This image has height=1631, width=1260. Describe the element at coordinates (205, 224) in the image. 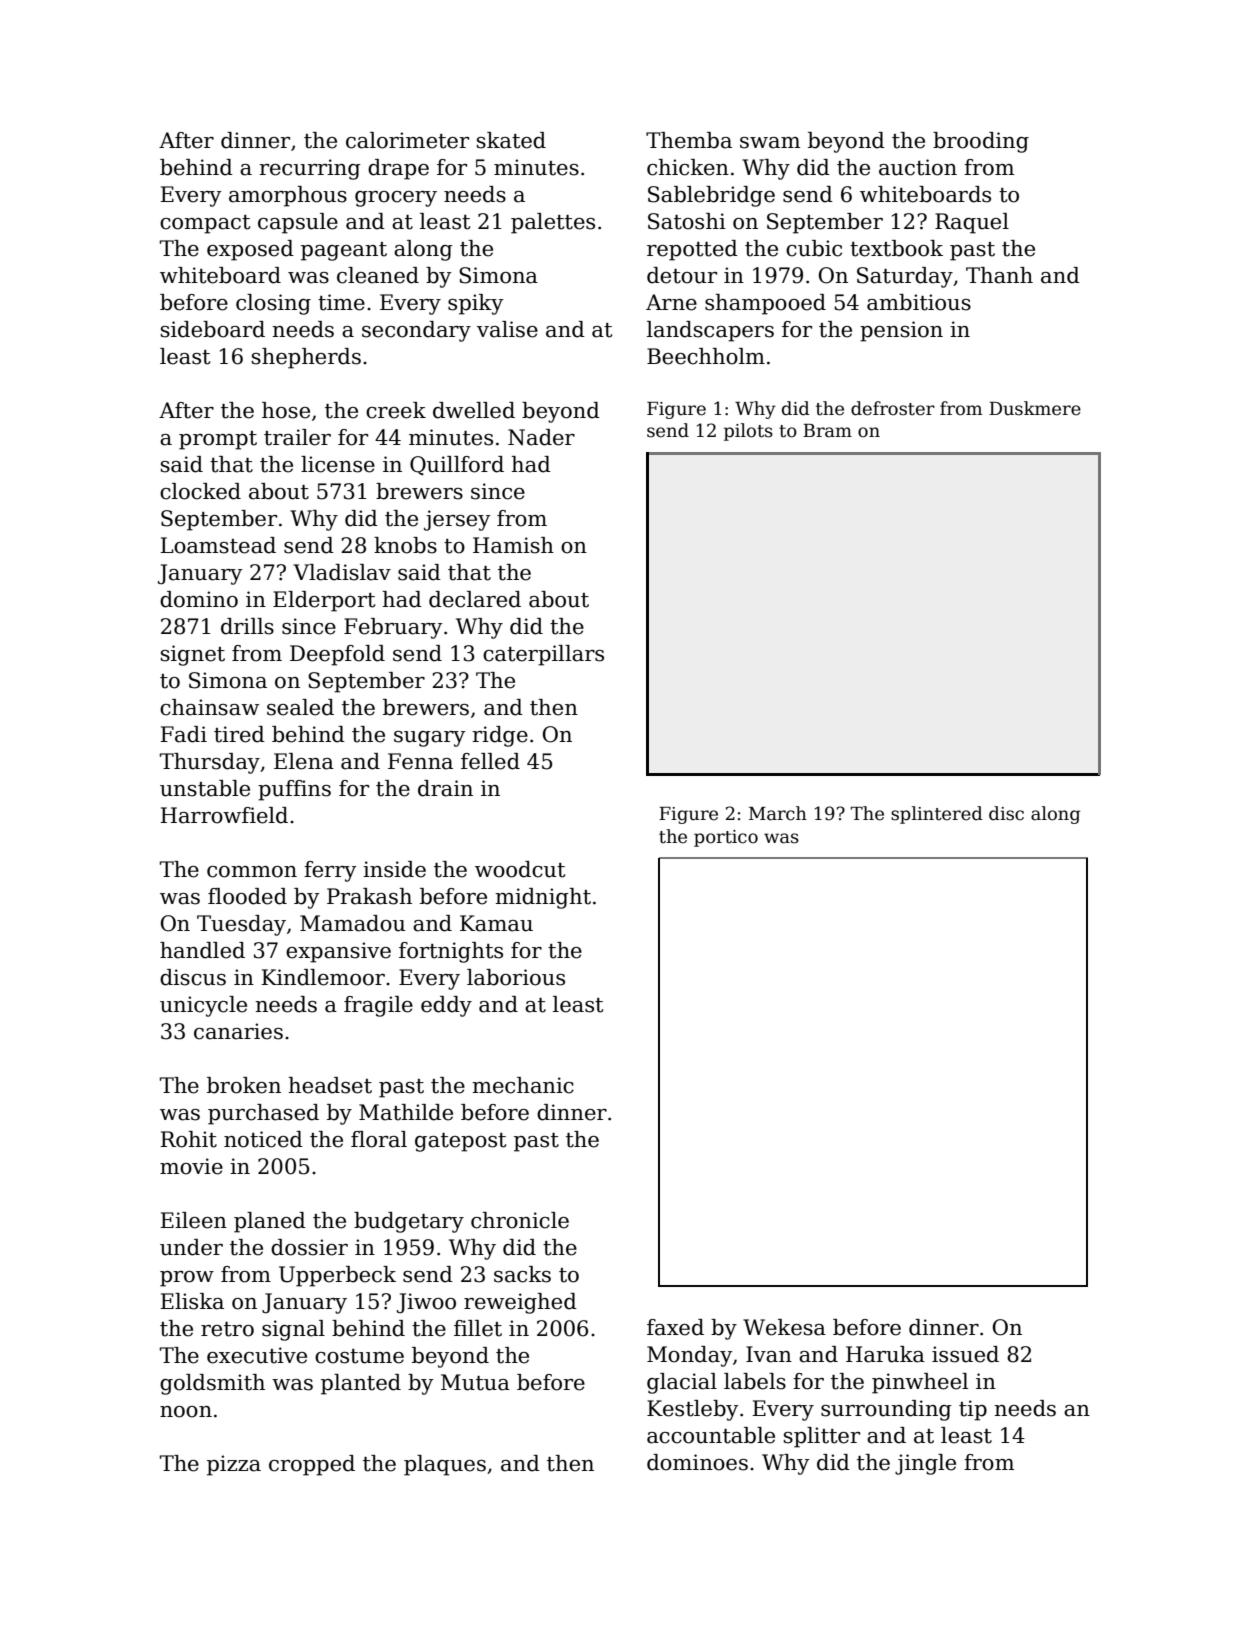

I see `compact` at that location.
